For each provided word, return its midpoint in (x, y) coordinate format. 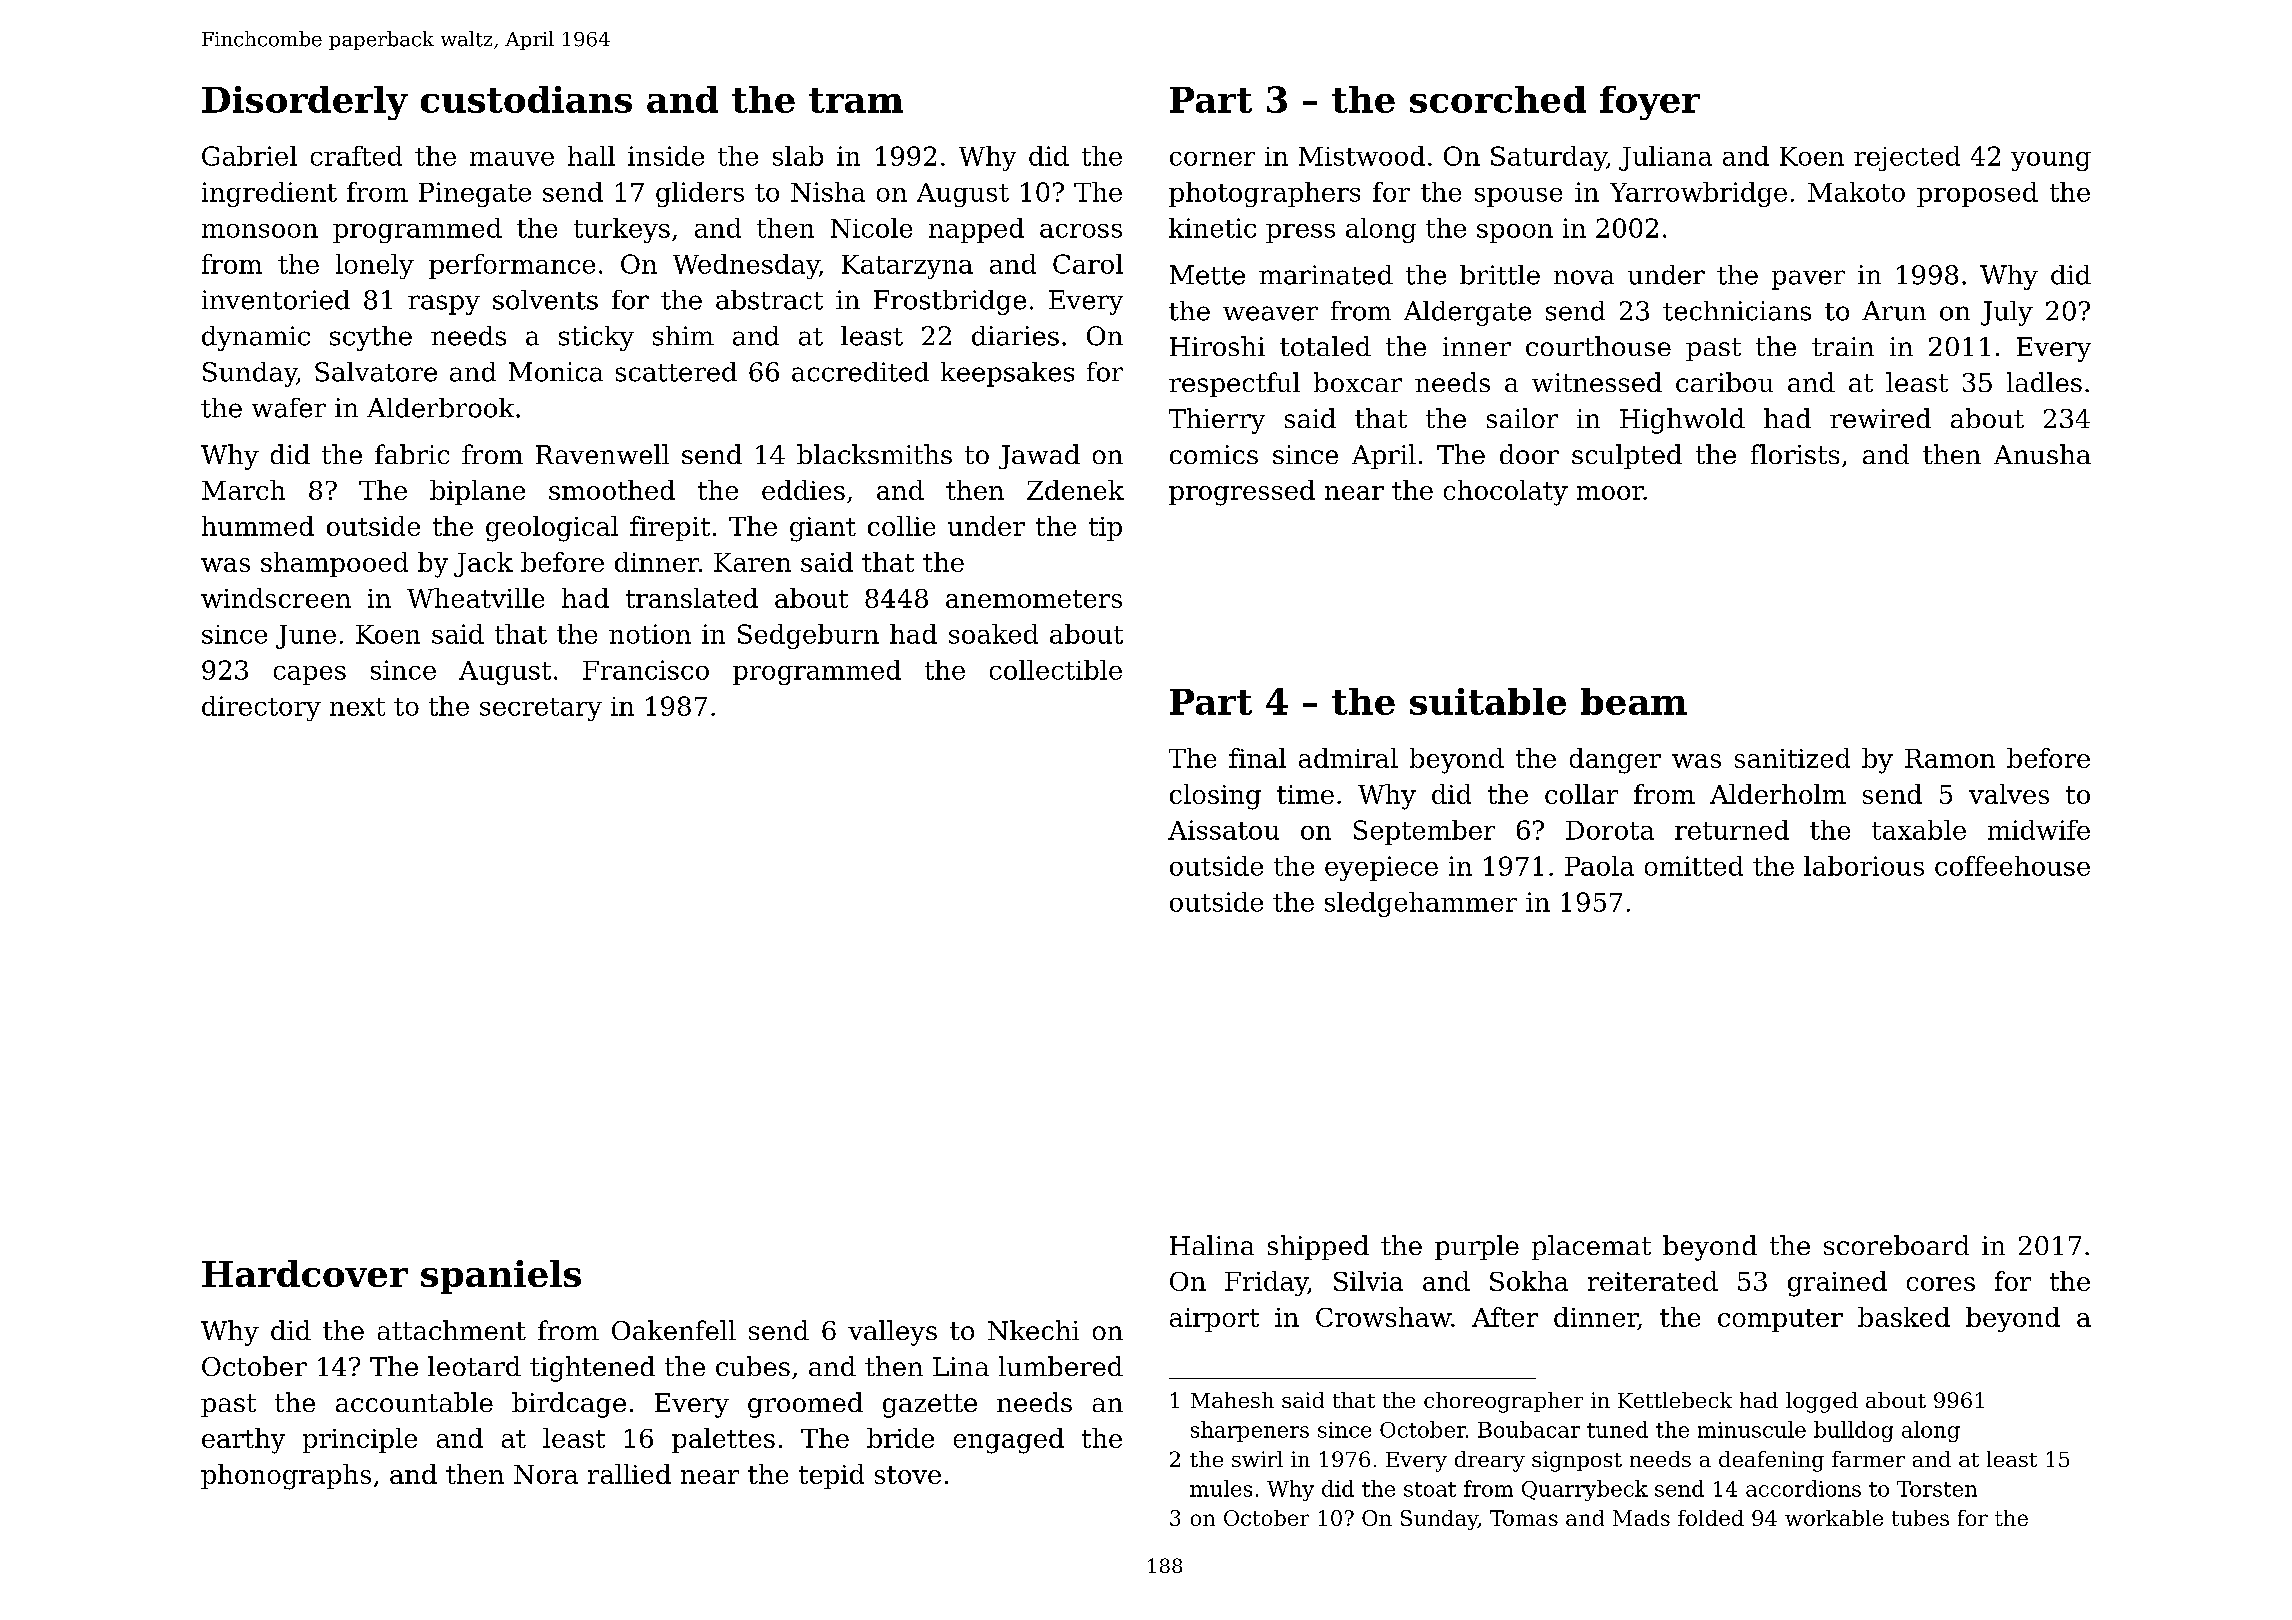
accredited (860, 372)
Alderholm (1778, 794)
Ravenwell (602, 454)
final (1257, 758)
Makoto (1856, 192)
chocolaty (1506, 493)
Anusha (2042, 454)
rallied (629, 1474)
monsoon (260, 231)
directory (261, 708)
